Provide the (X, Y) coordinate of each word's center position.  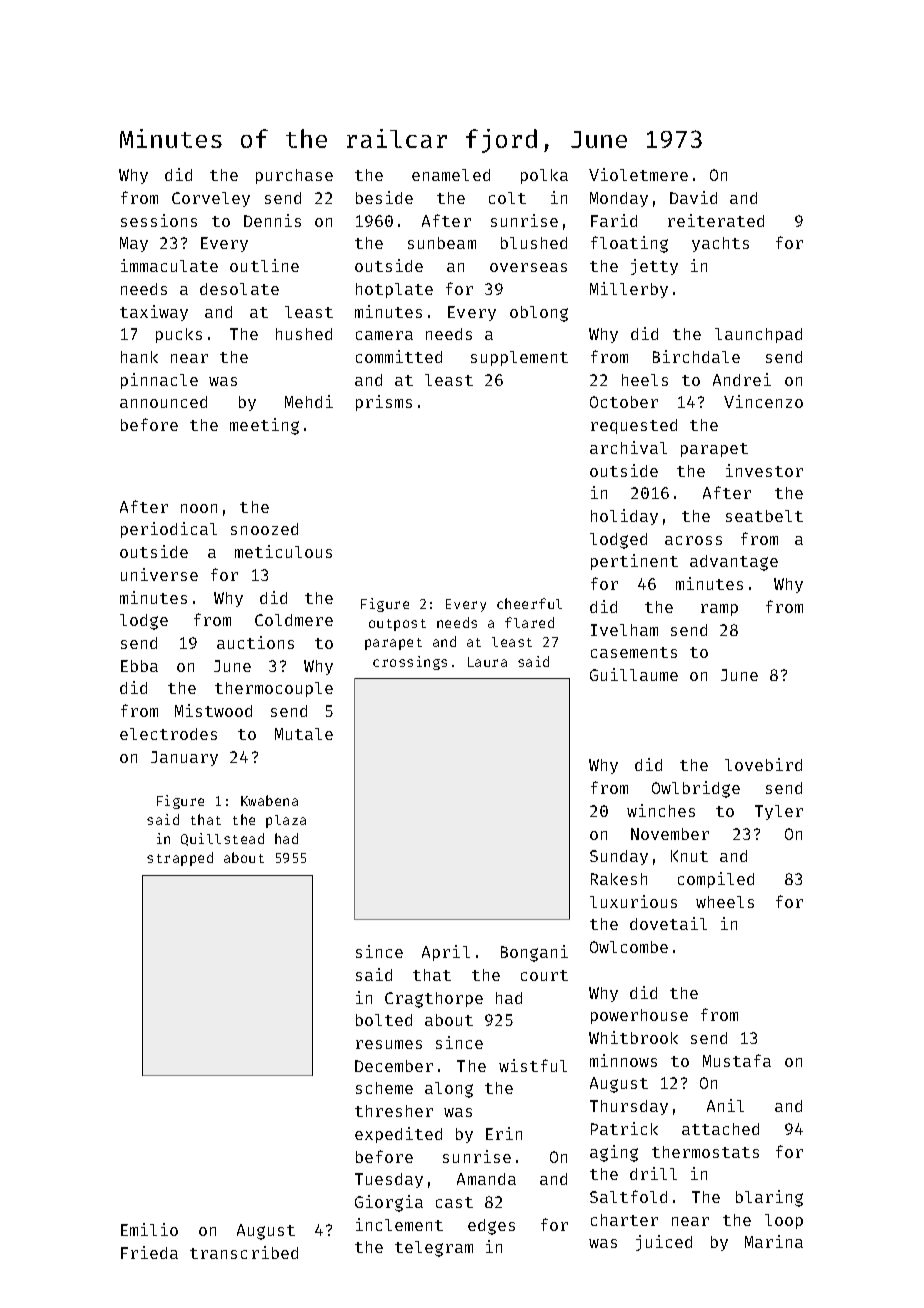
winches (661, 810)
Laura (487, 662)
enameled (451, 175)
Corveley (211, 199)
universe (159, 574)
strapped (180, 859)
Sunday (619, 857)
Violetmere (638, 174)
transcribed (244, 1252)
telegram (434, 1249)
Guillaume (634, 674)
